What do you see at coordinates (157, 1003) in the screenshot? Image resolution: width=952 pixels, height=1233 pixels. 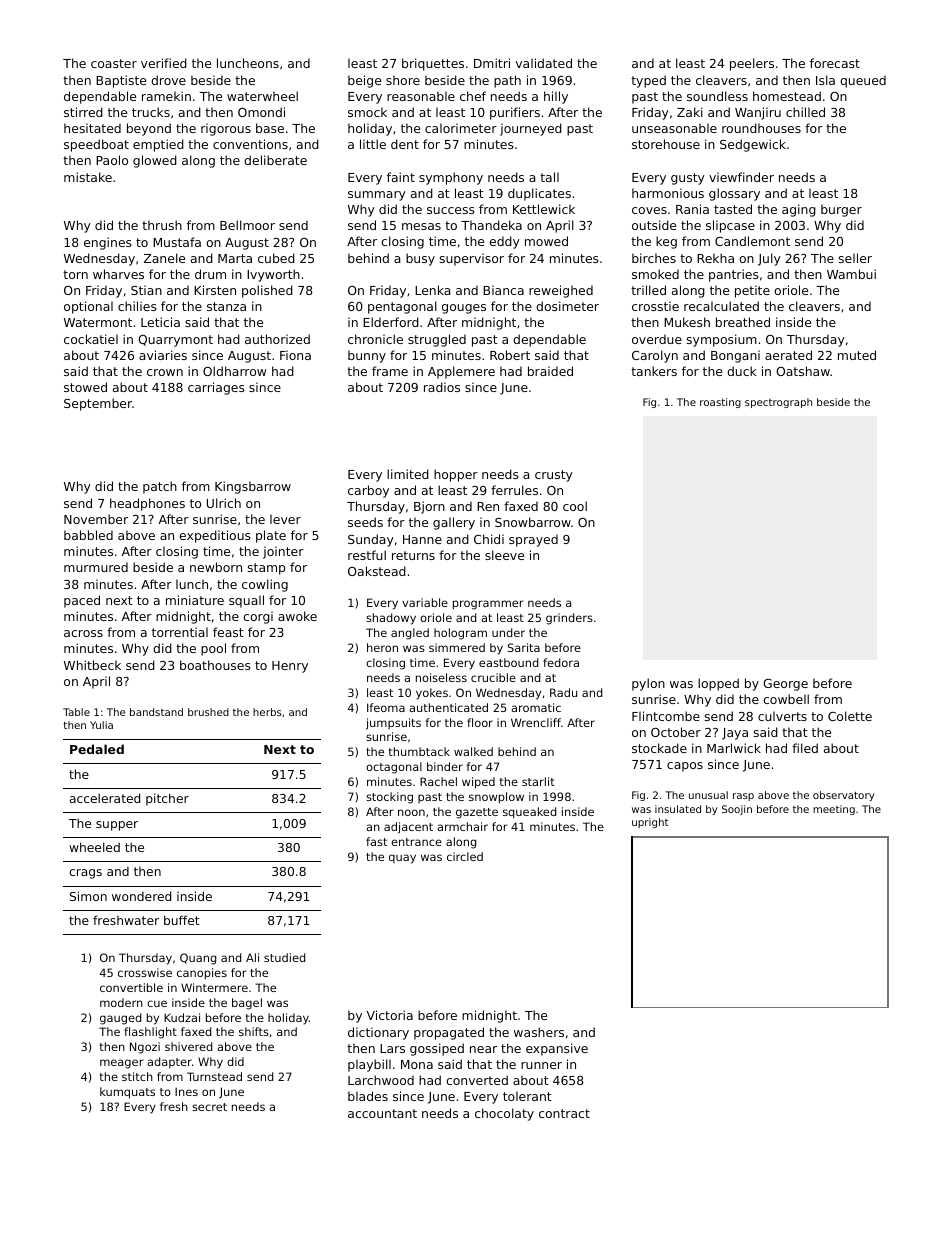 I see `cue` at bounding box center [157, 1003].
